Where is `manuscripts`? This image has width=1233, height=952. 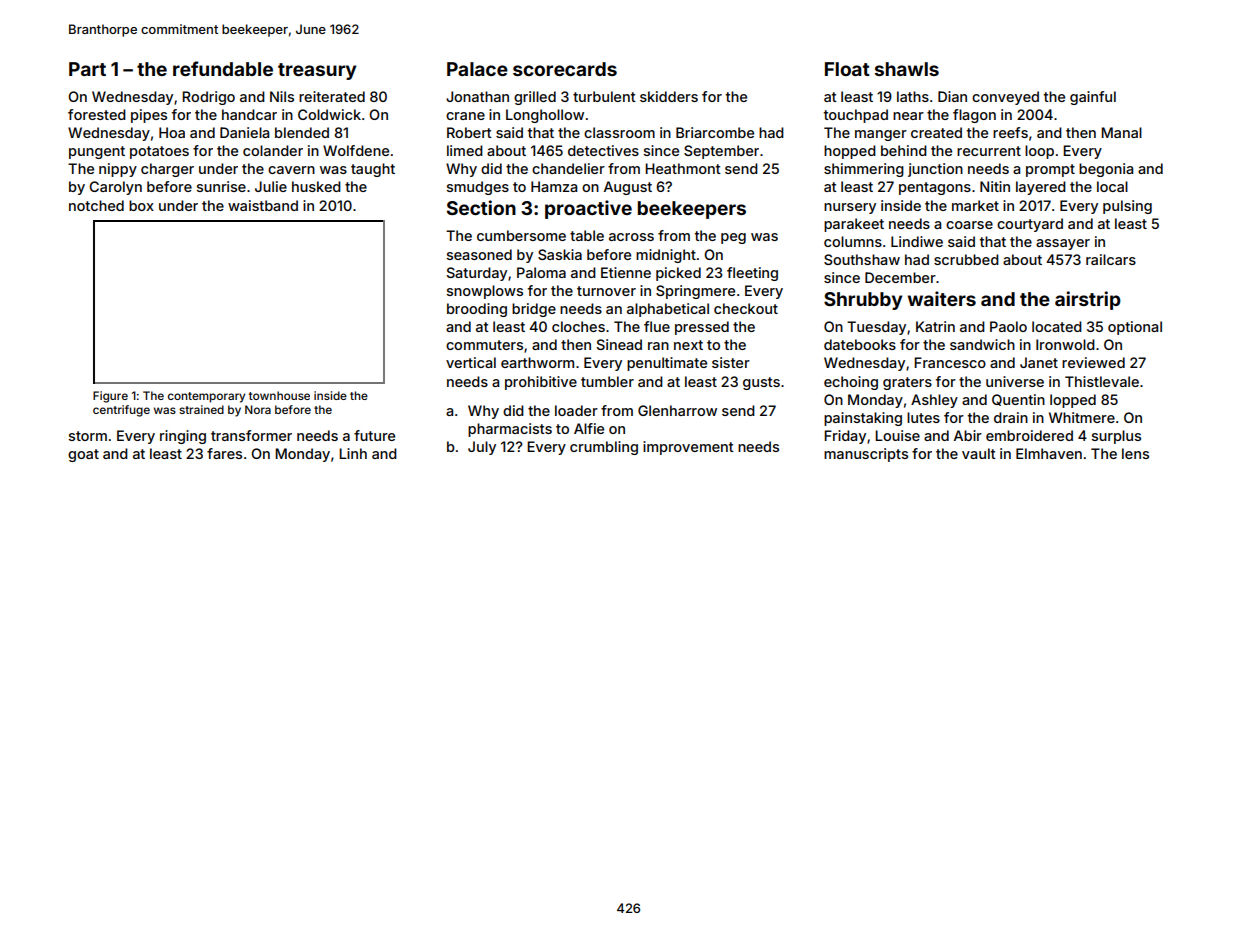 manuscripts is located at coordinates (866, 455).
